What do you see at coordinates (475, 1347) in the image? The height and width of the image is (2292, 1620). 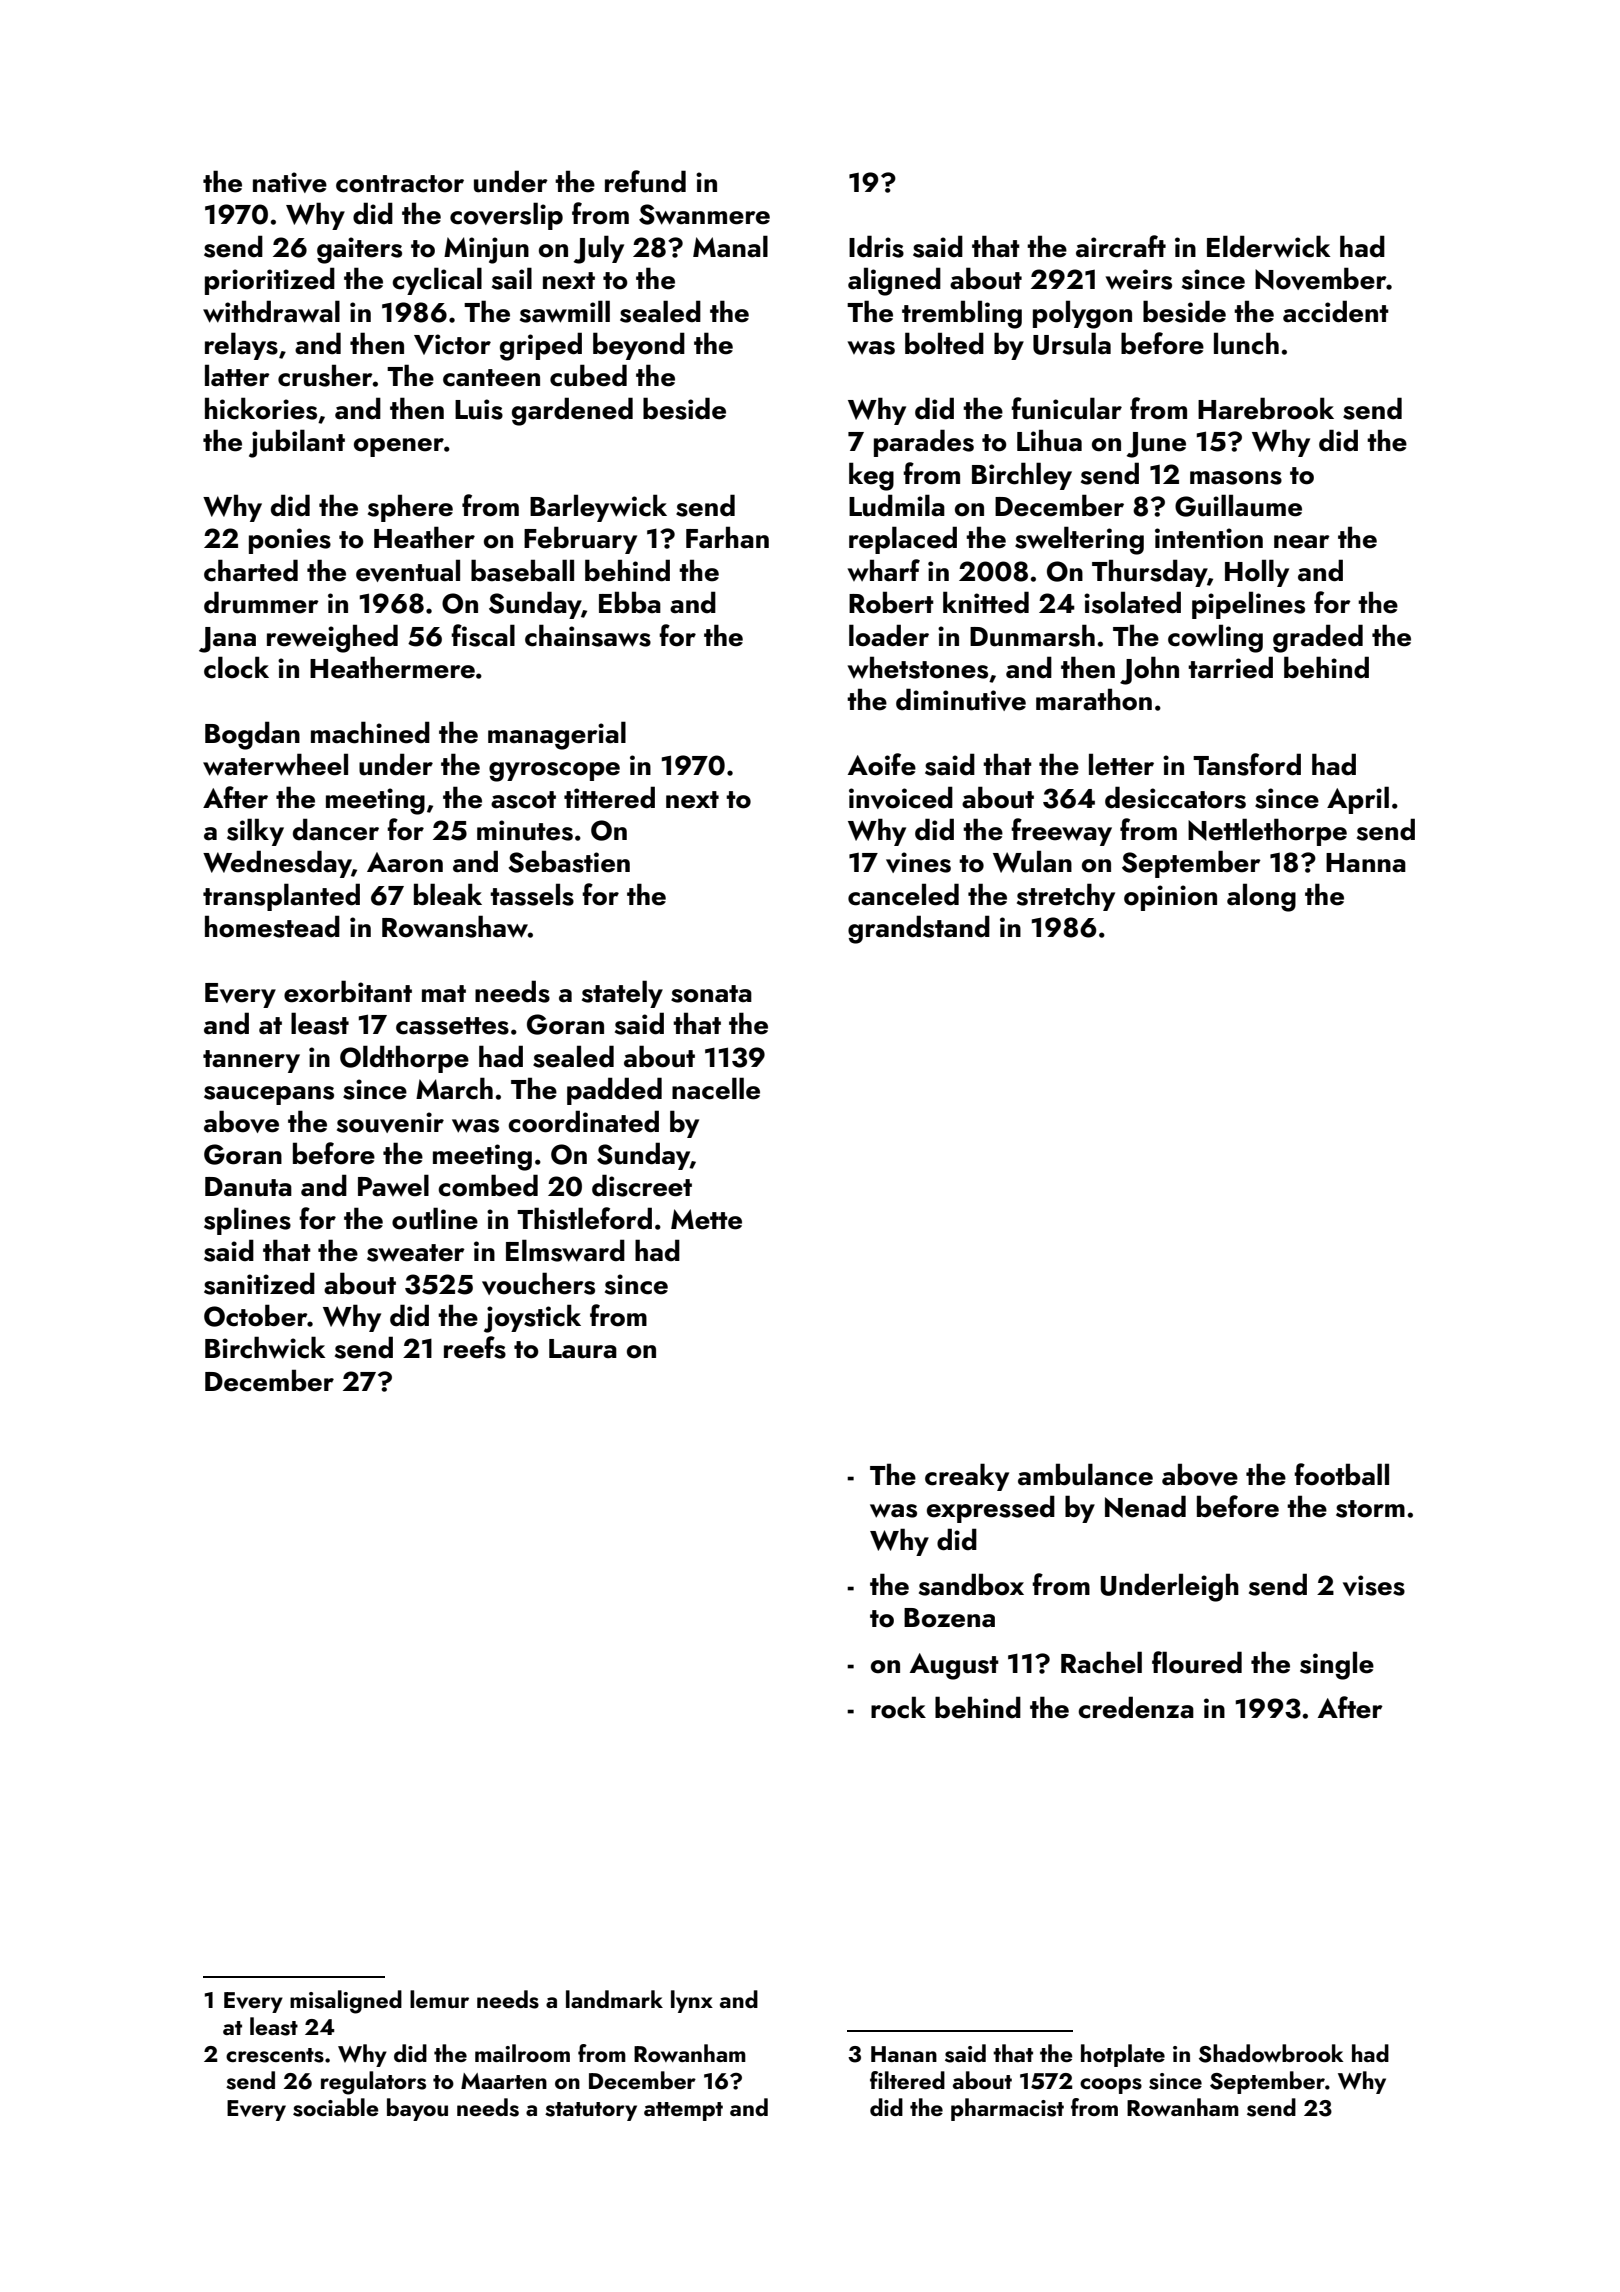 I see `reefs` at bounding box center [475, 1347].
